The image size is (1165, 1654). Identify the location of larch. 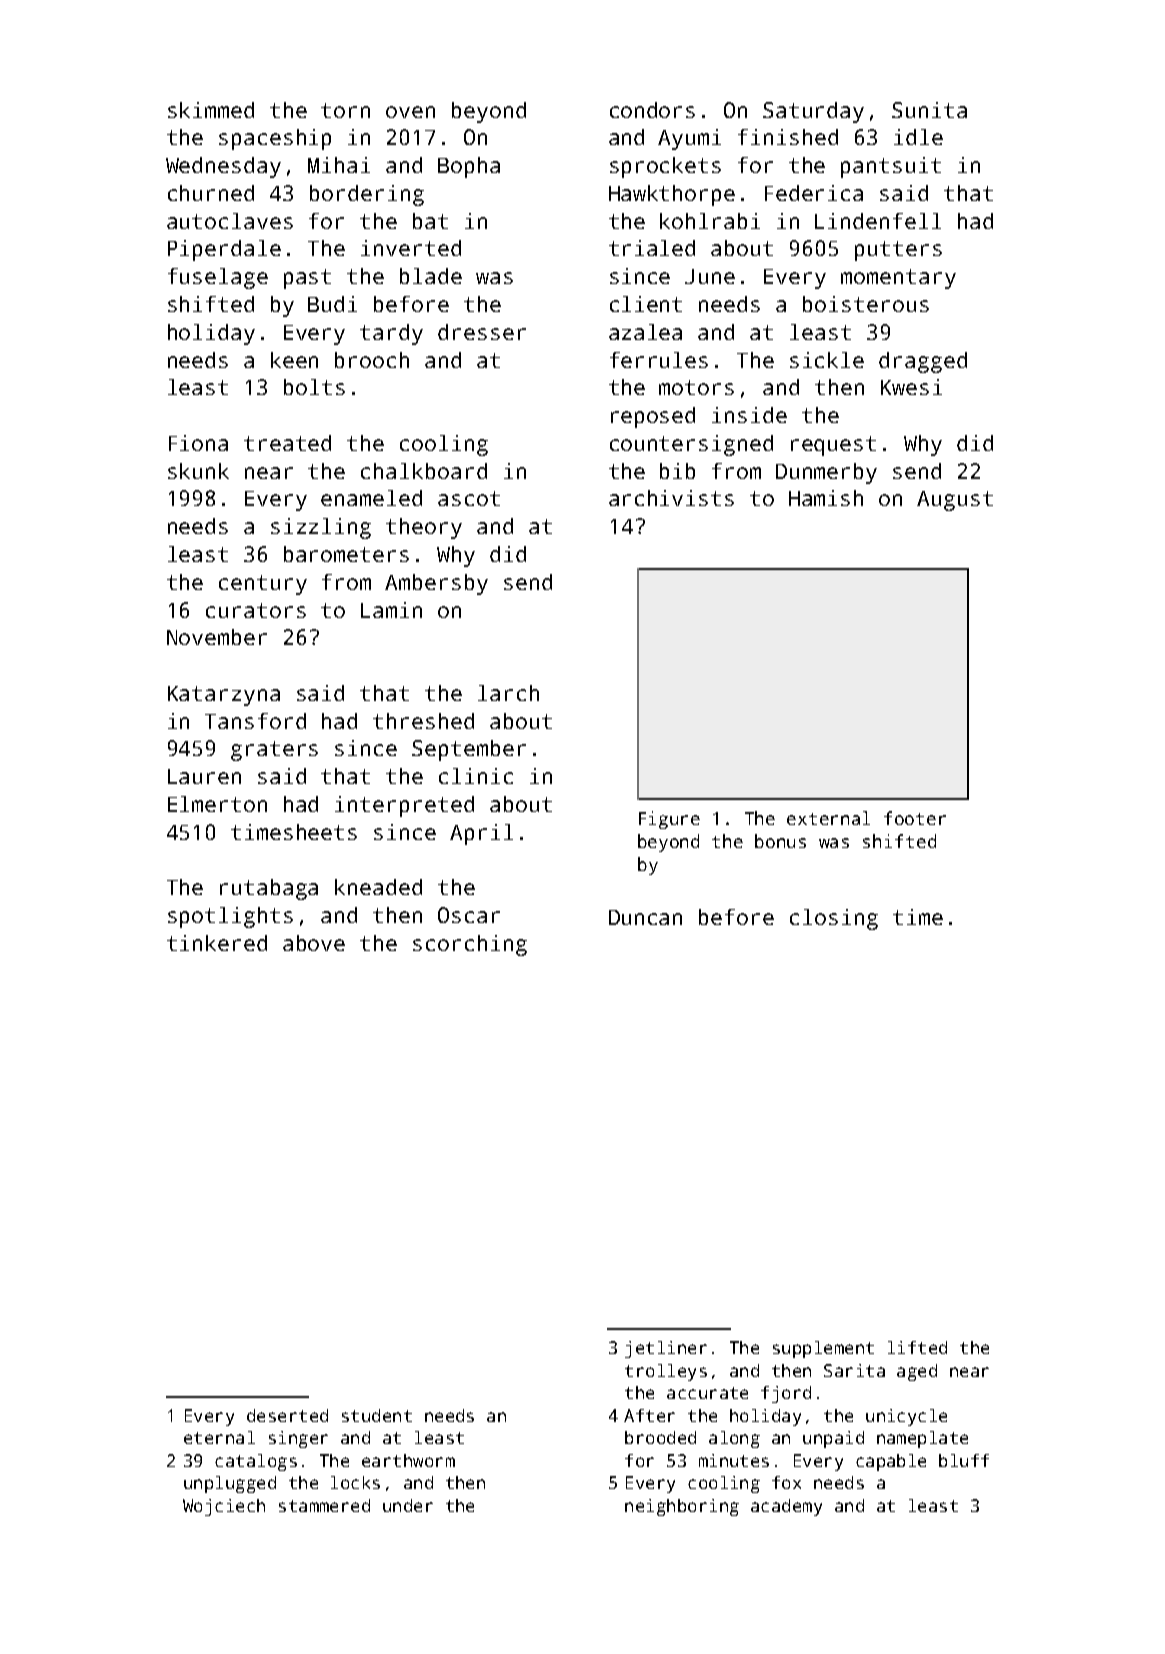
(508, 693).
